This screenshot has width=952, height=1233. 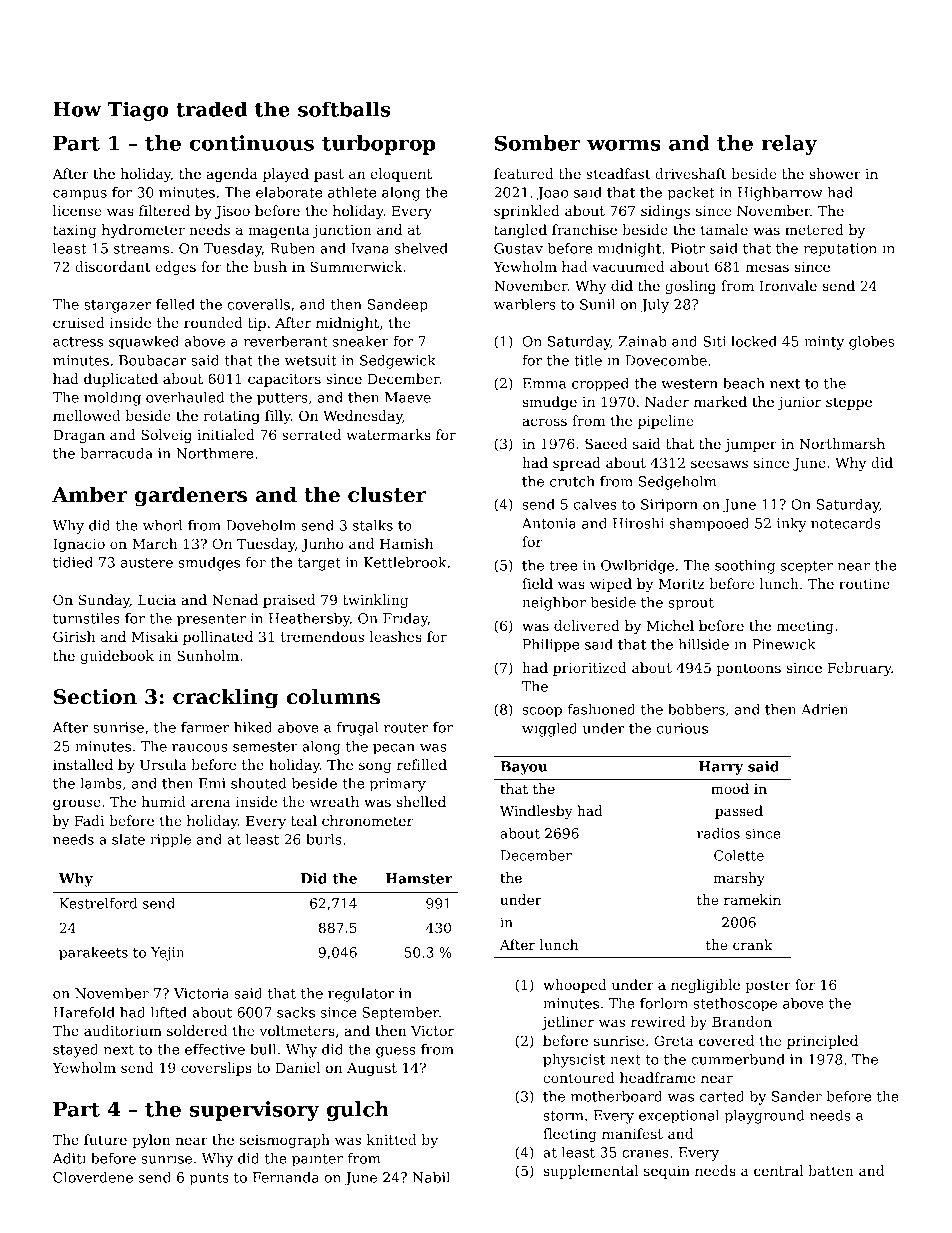 I want to click on Adrien, so click(x=824, y=709).
